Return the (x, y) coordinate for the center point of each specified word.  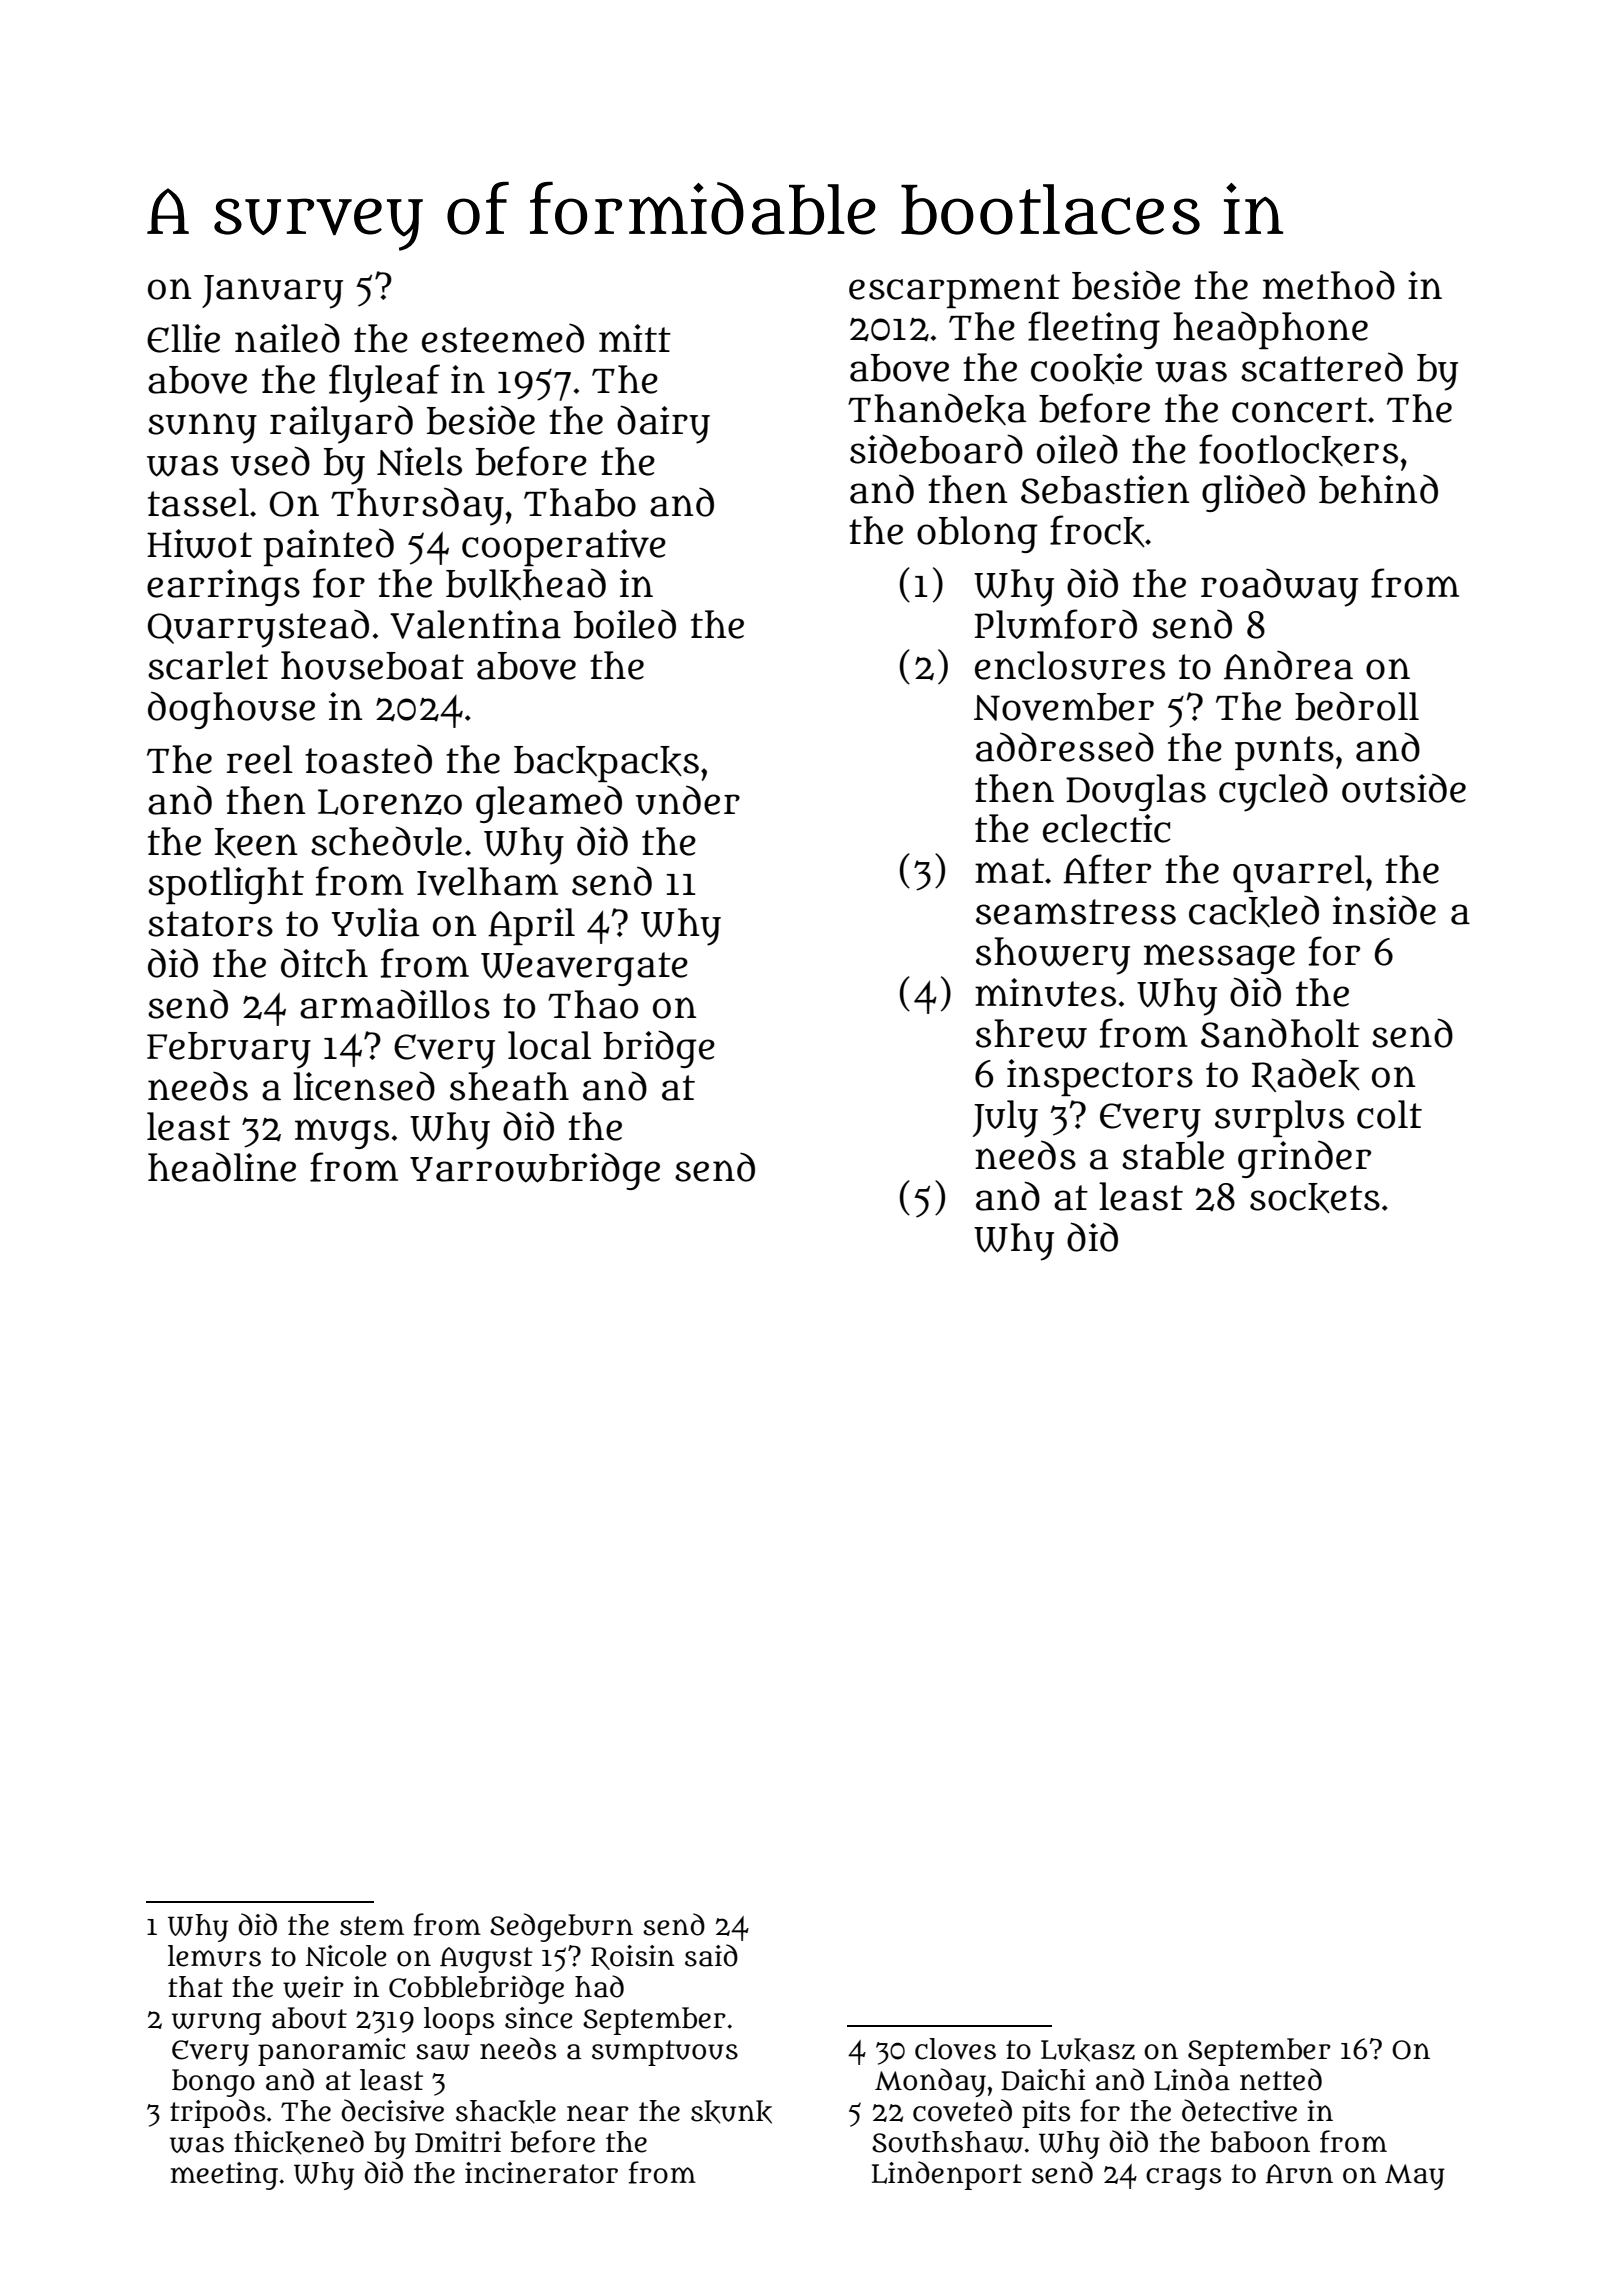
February (229, 1050)
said (711, 1955)
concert (1299, 410)
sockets (1315, 1198)
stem (372, 1926)
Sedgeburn (561, 1927)
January (272, 292)
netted (1281, 2079)
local (549, 1045)
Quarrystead (258, 628)
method (1329, 285)
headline (222, 1167)
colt (1389, 1114)
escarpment (954, 291)
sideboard (936, 449)
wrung (216, 2023)
